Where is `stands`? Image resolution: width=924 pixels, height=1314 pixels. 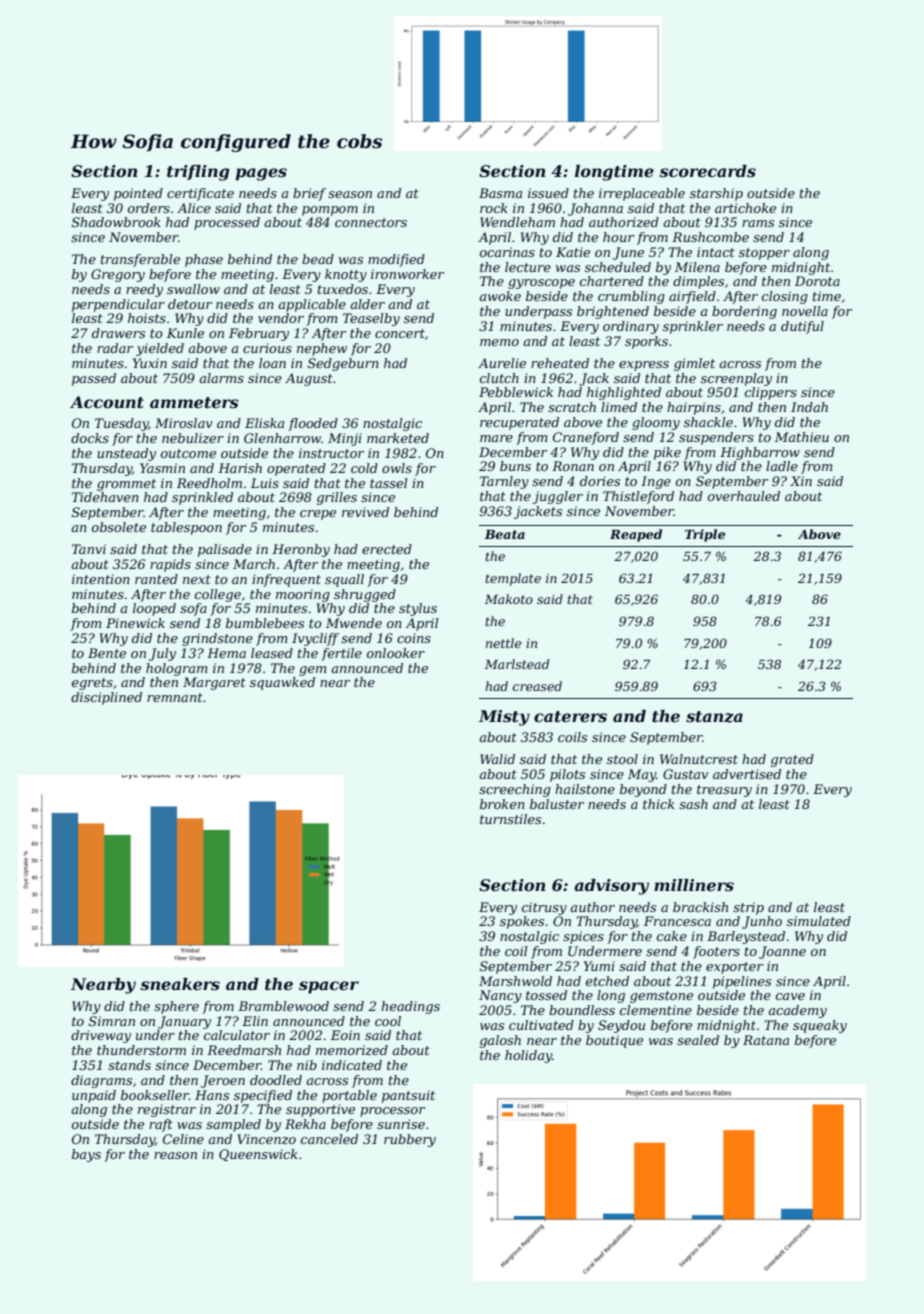
stands is located at coordinates (129, 1065).
